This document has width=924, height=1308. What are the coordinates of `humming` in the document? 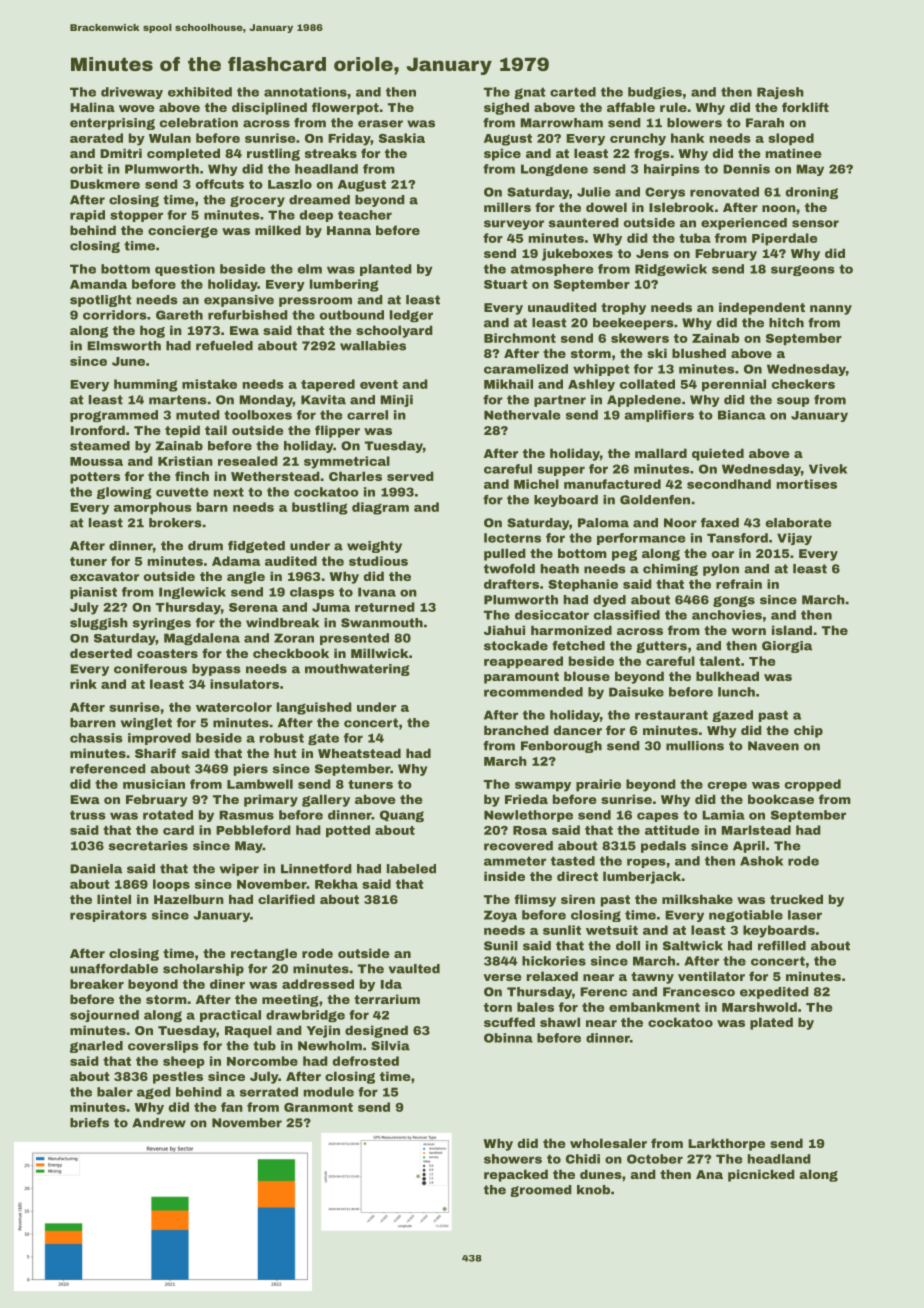 It's located at (146, 385).
